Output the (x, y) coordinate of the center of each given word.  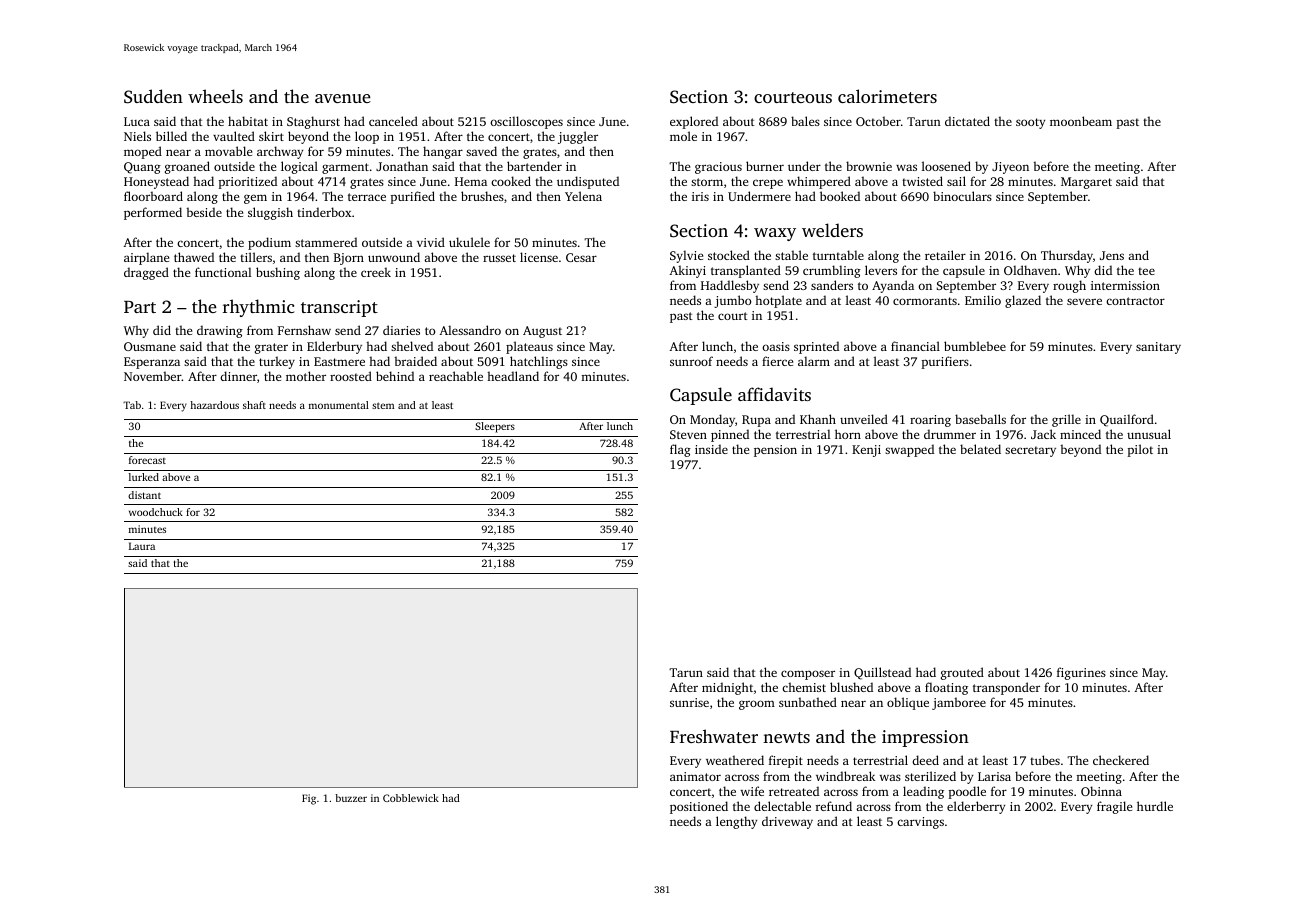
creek (376, 272)
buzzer (351, 798)
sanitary (1158, 348)
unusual (1149, 434)
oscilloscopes (526, 122)
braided (415, 361)
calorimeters (887, 96)
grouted (962, 673)
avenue (343, 98)
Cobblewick (411, 798)
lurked (144, 477)
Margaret (1086, 183)
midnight (727, 688)
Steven (688, 434)
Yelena (583, 196)
